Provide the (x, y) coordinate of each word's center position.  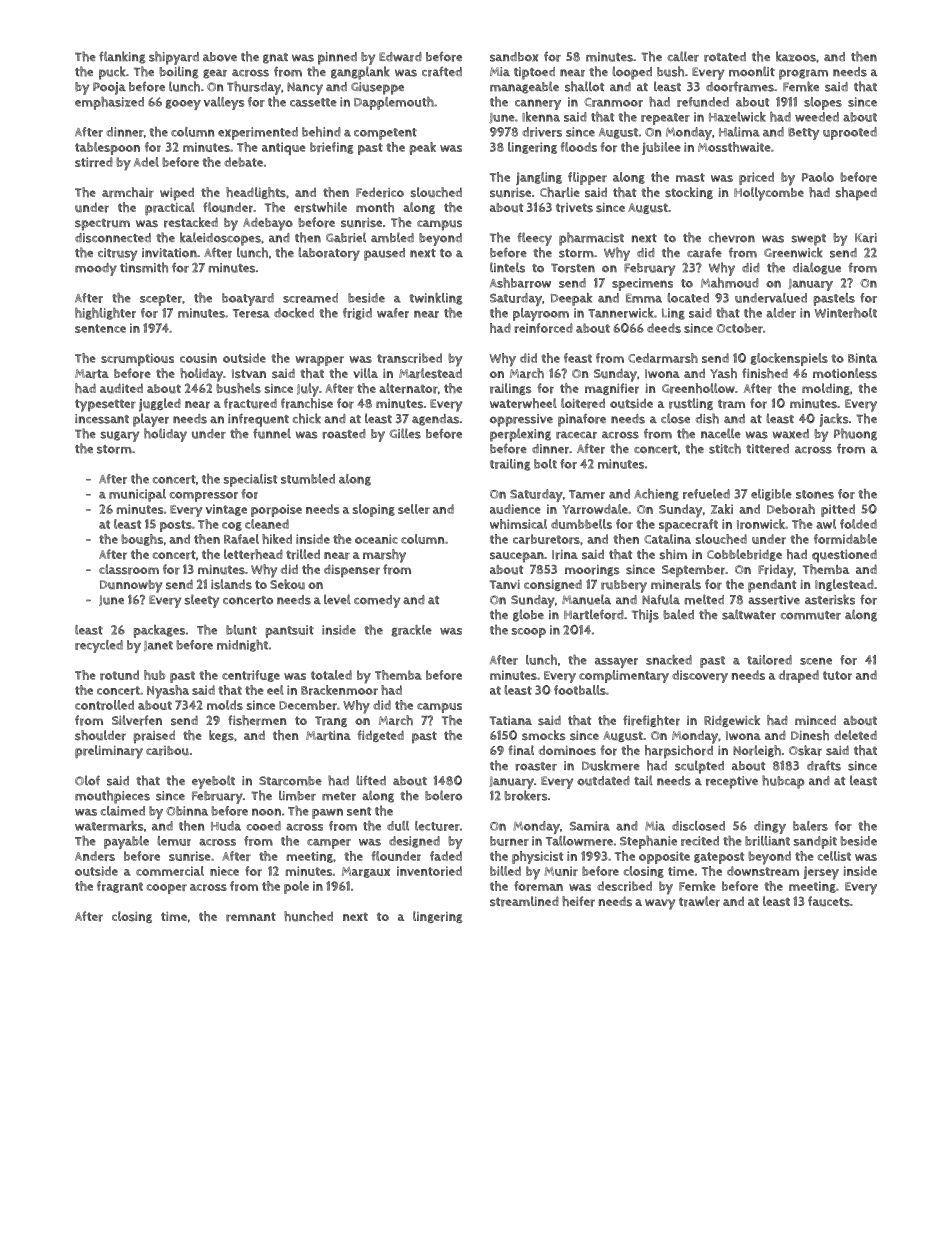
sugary (119, 436)
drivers (542, 132)
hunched (308, 916)
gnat (275, 58)
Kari (866, 238)
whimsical (518, 524)
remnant (251, 917)
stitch (725, 448)
